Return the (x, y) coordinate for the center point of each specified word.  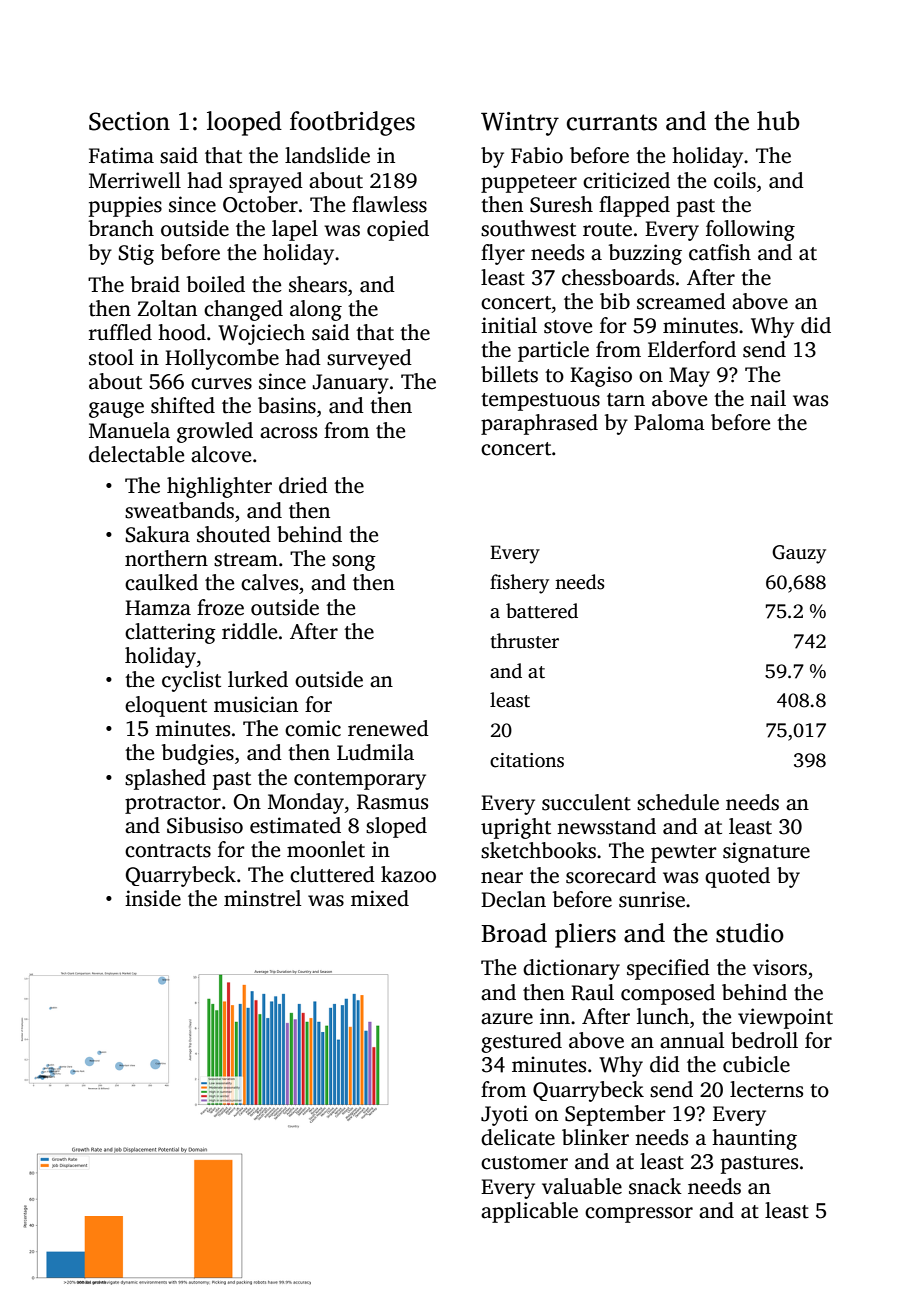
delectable (136, 454)
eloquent (166, 706)
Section (129, 121)
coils (735, 180)
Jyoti (504, 1115)
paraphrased (539, 424)
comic (313, 728)
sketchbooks (538, 850)
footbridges (352, 123)
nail (768, 398)
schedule (678, 802)
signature (766, 852)
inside (153, 898)
